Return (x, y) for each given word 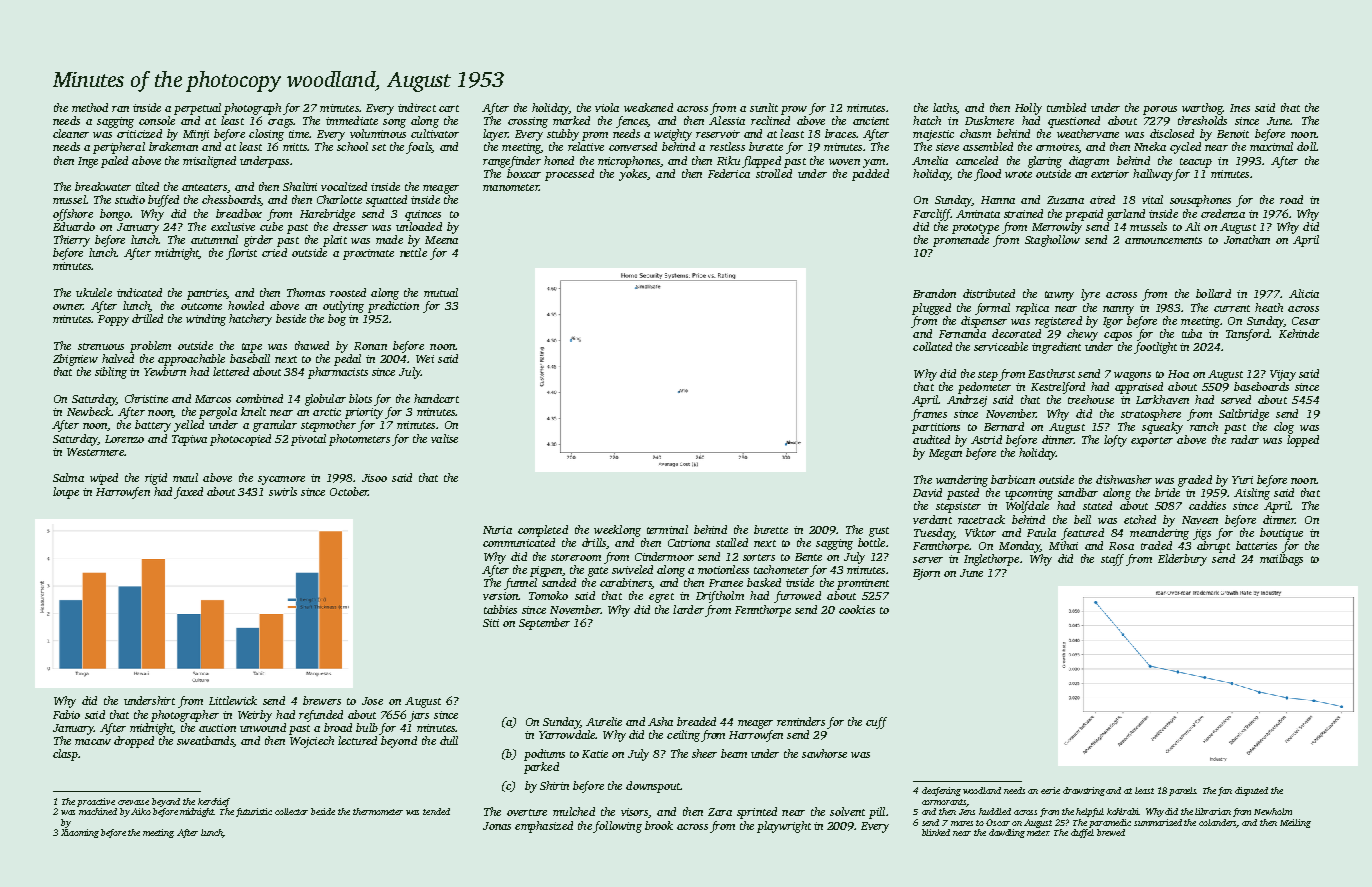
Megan (945, 454)
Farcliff (931, 215)
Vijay (1283, 375)
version (501, 596)
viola (607, 107)
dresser (350, 226)
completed (543, 531)
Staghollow (1052, 241)
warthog (1202, 109)
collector (291, 811)
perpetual (197, 109)
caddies (1207, 505)
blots (360, 398)
